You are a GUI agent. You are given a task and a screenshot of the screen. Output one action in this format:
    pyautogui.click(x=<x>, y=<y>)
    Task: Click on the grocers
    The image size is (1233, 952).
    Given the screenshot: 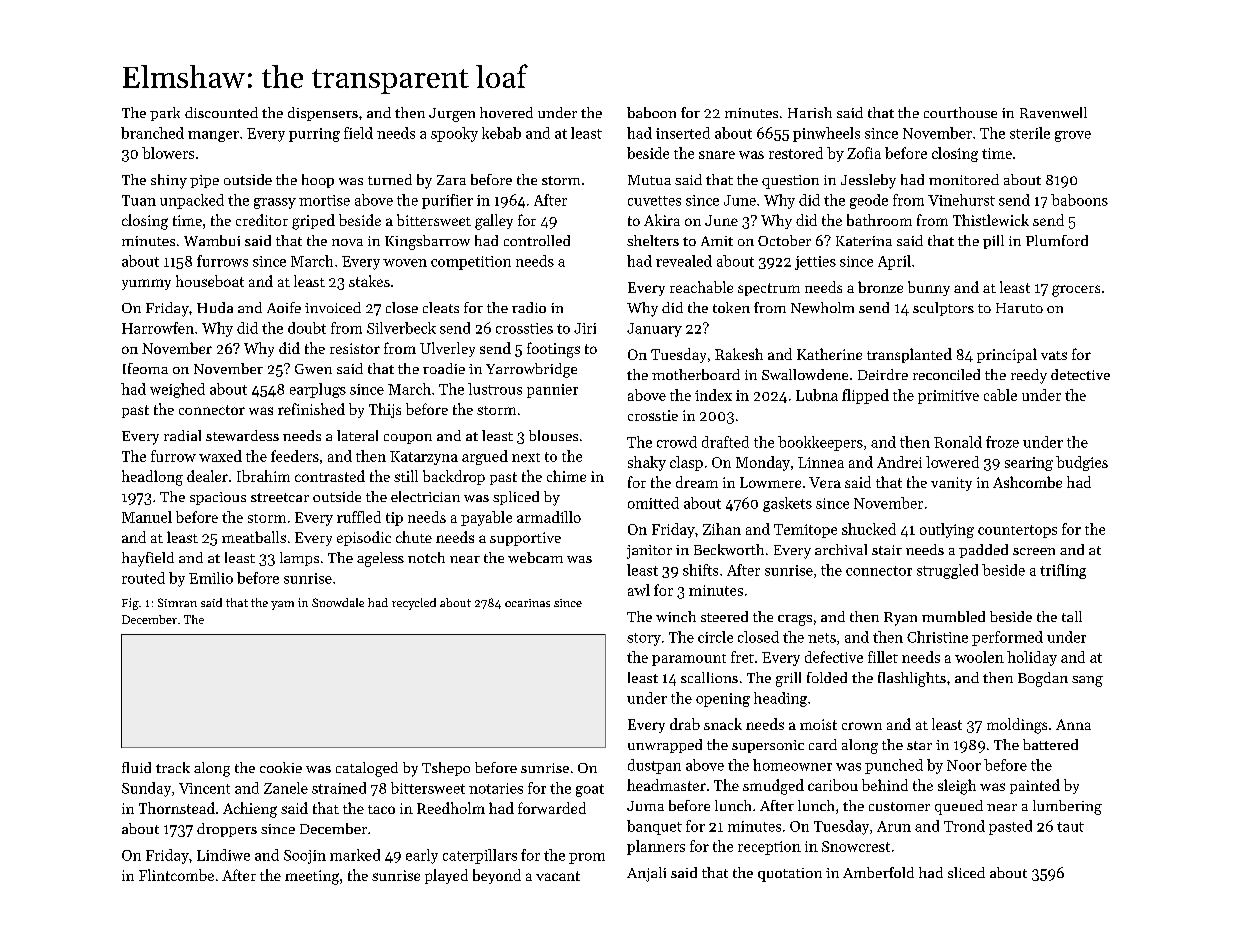 What is the action you would take?
    pyautogui.click(x=1076, y=291)
